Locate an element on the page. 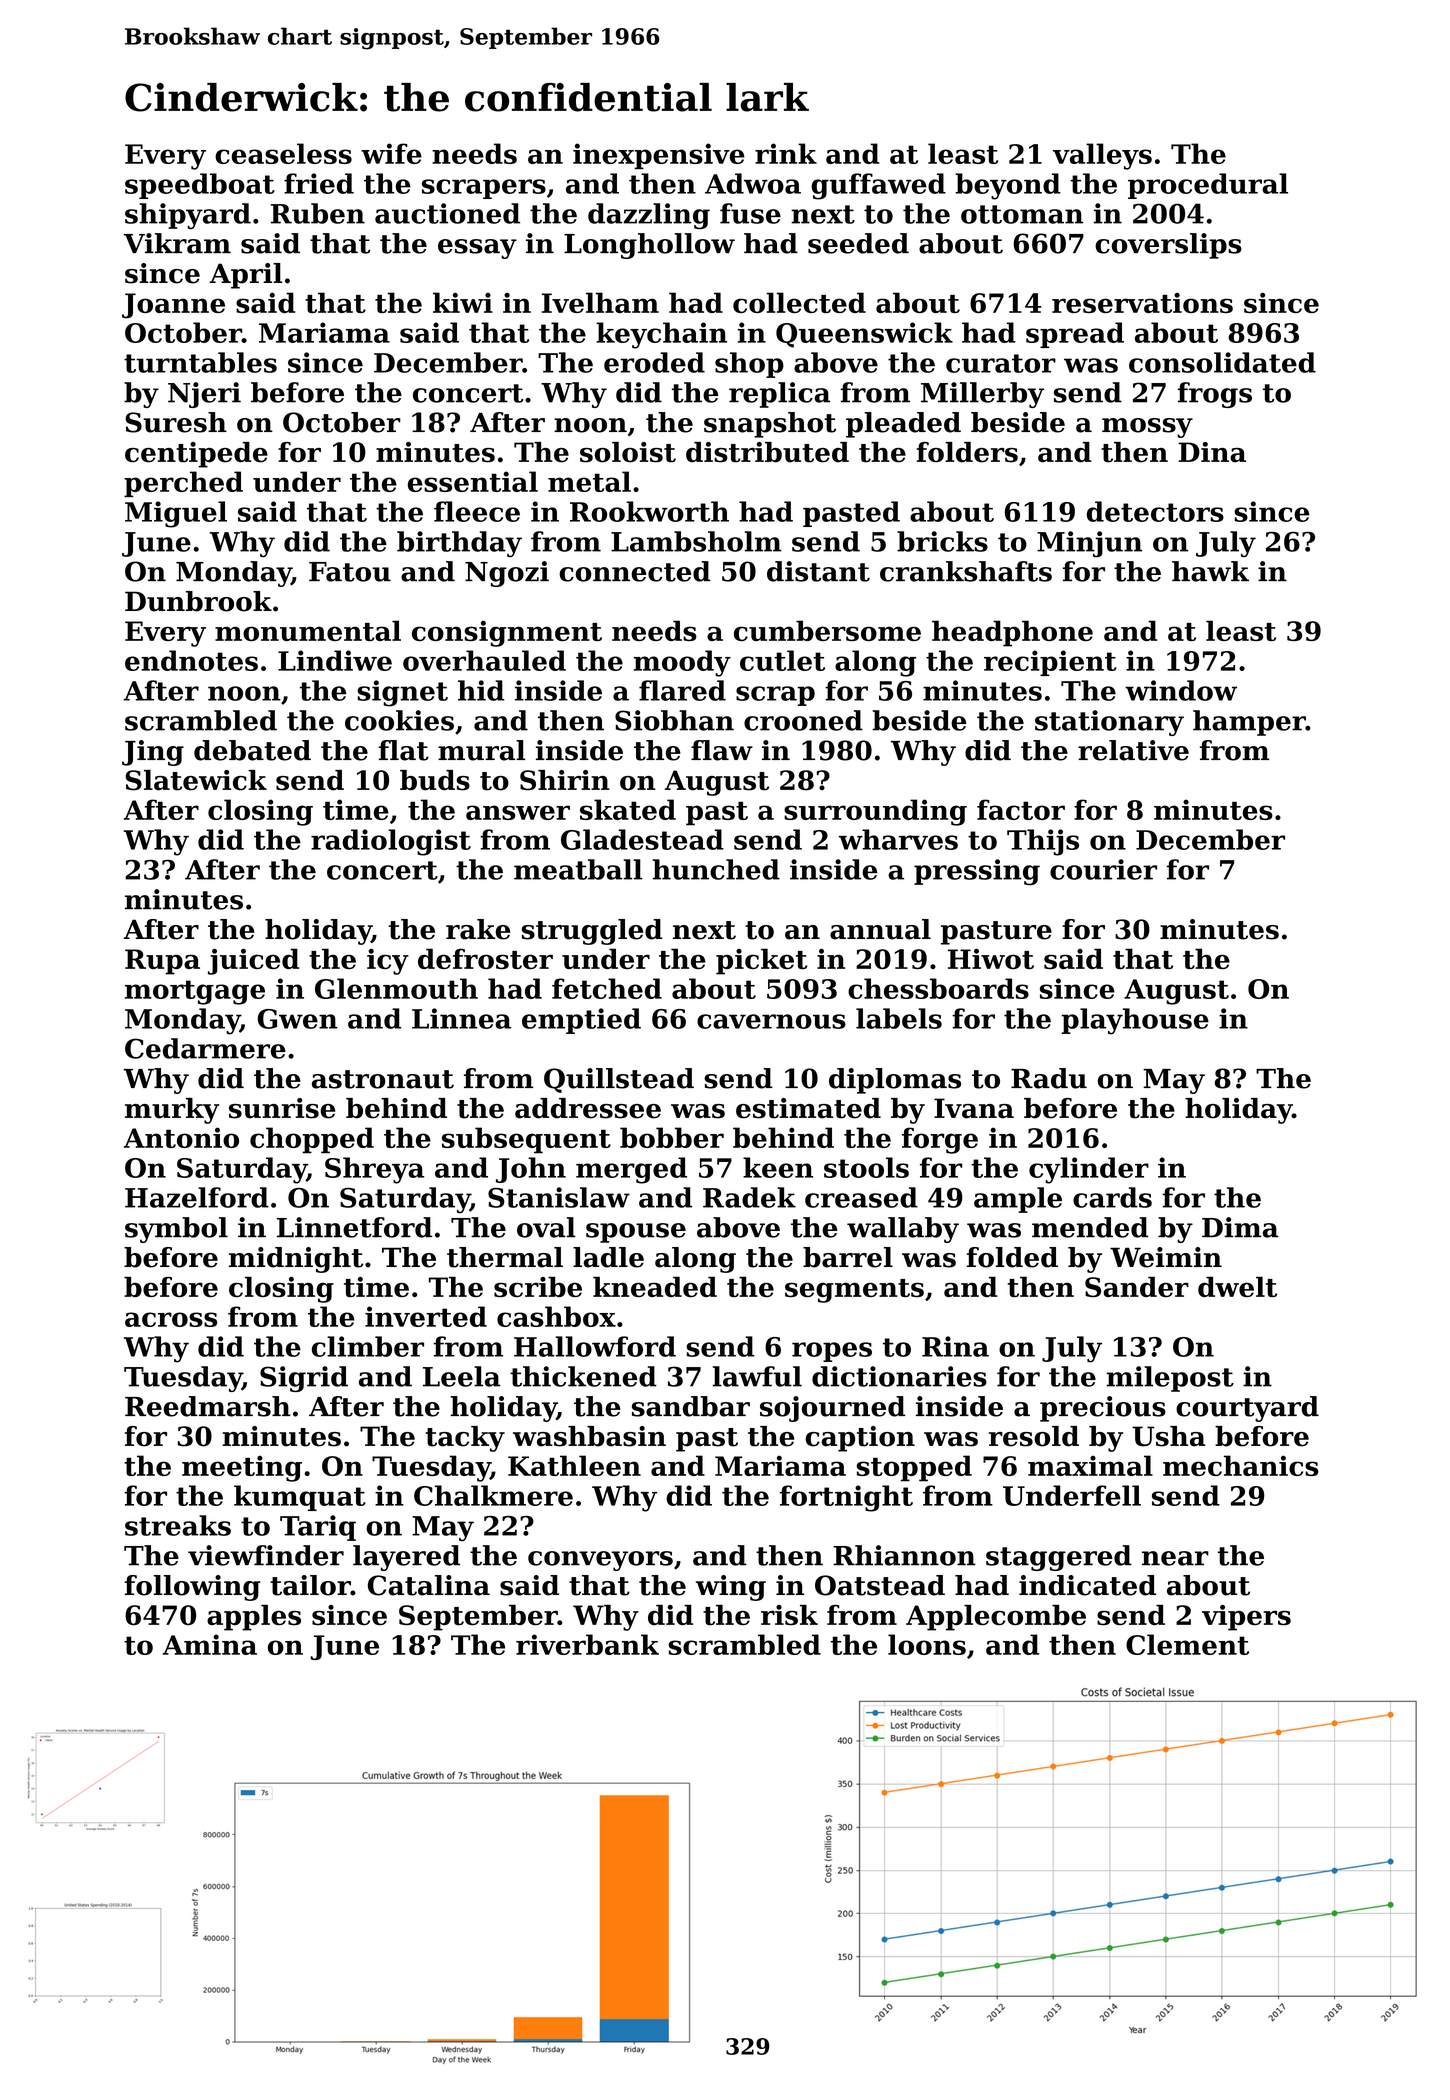 The width and height of the document is (1450, 2100). mechanics is located at coordinates (1241, 1465).
